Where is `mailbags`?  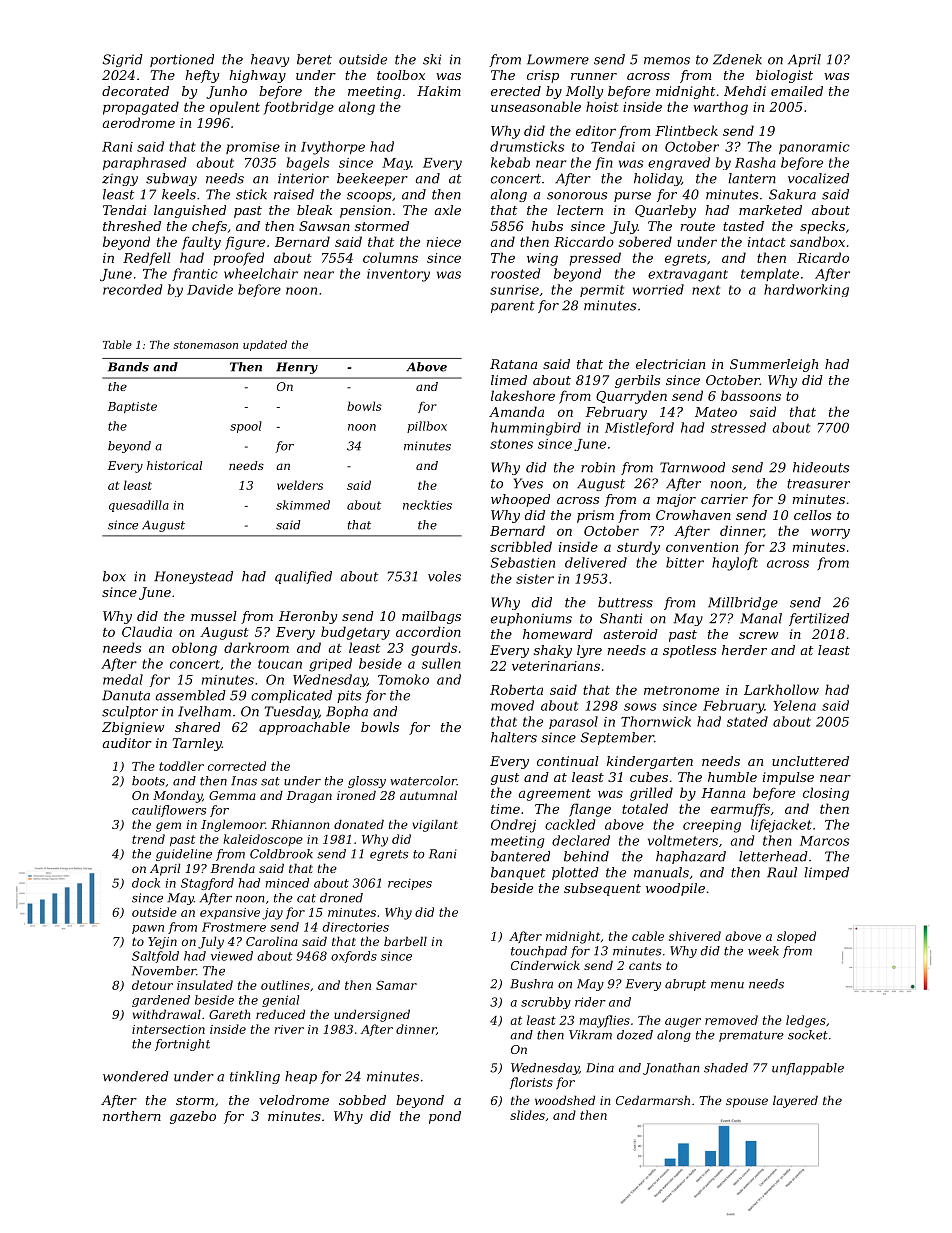 mailbags is located at coordinates (431, 617).
